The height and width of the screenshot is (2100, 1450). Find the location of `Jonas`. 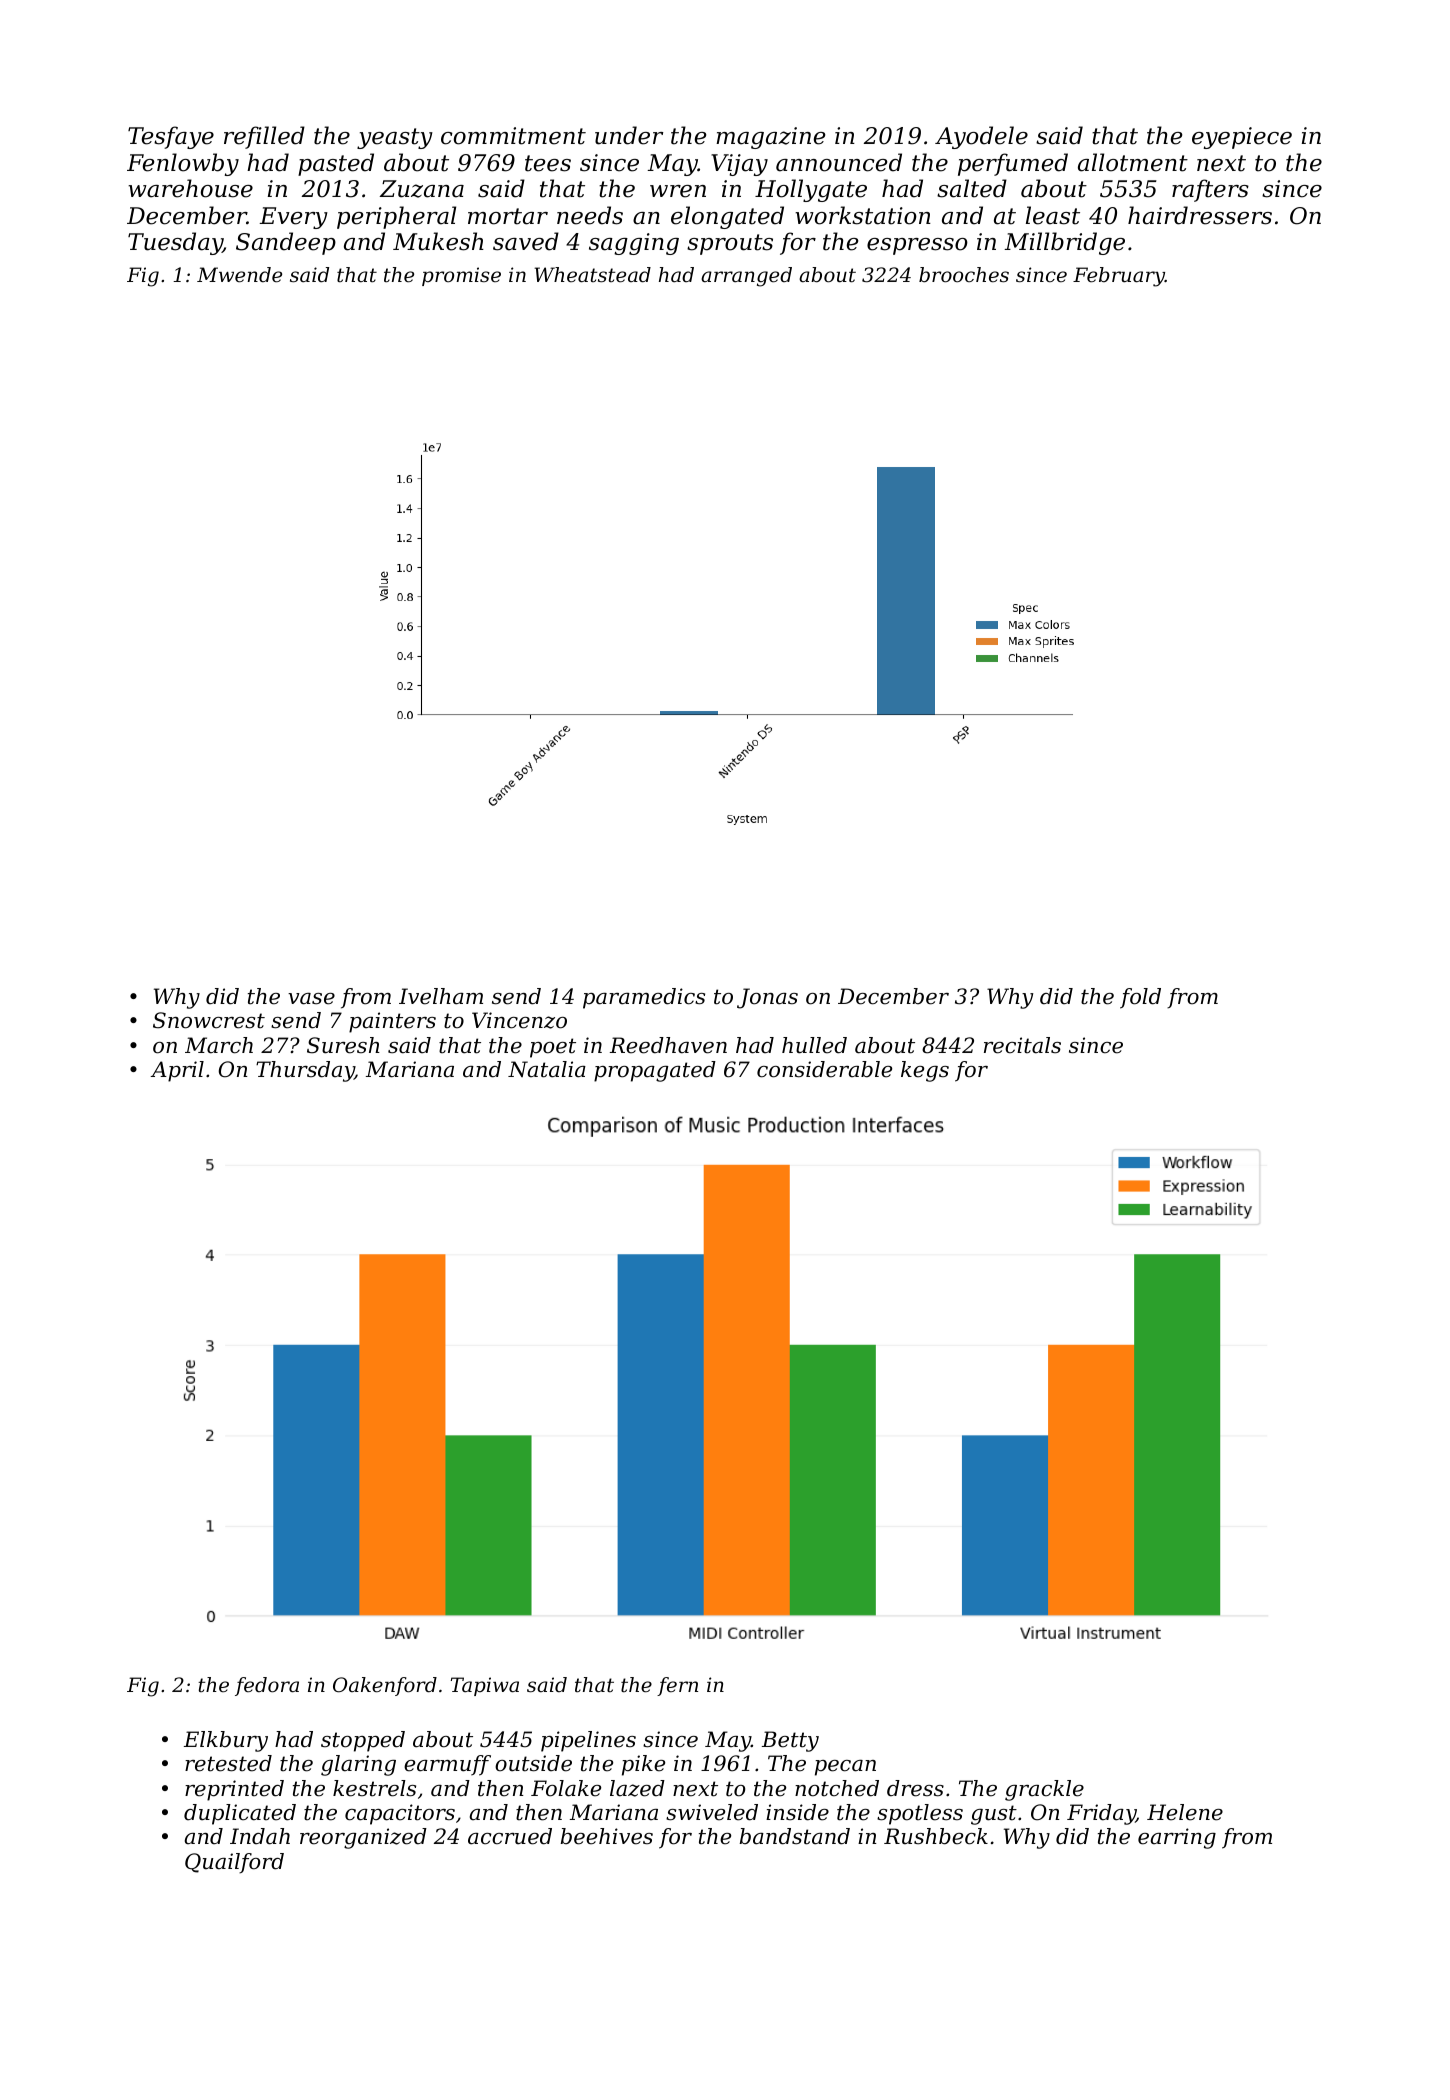

Jonas is located at coordinates (767, 998).
